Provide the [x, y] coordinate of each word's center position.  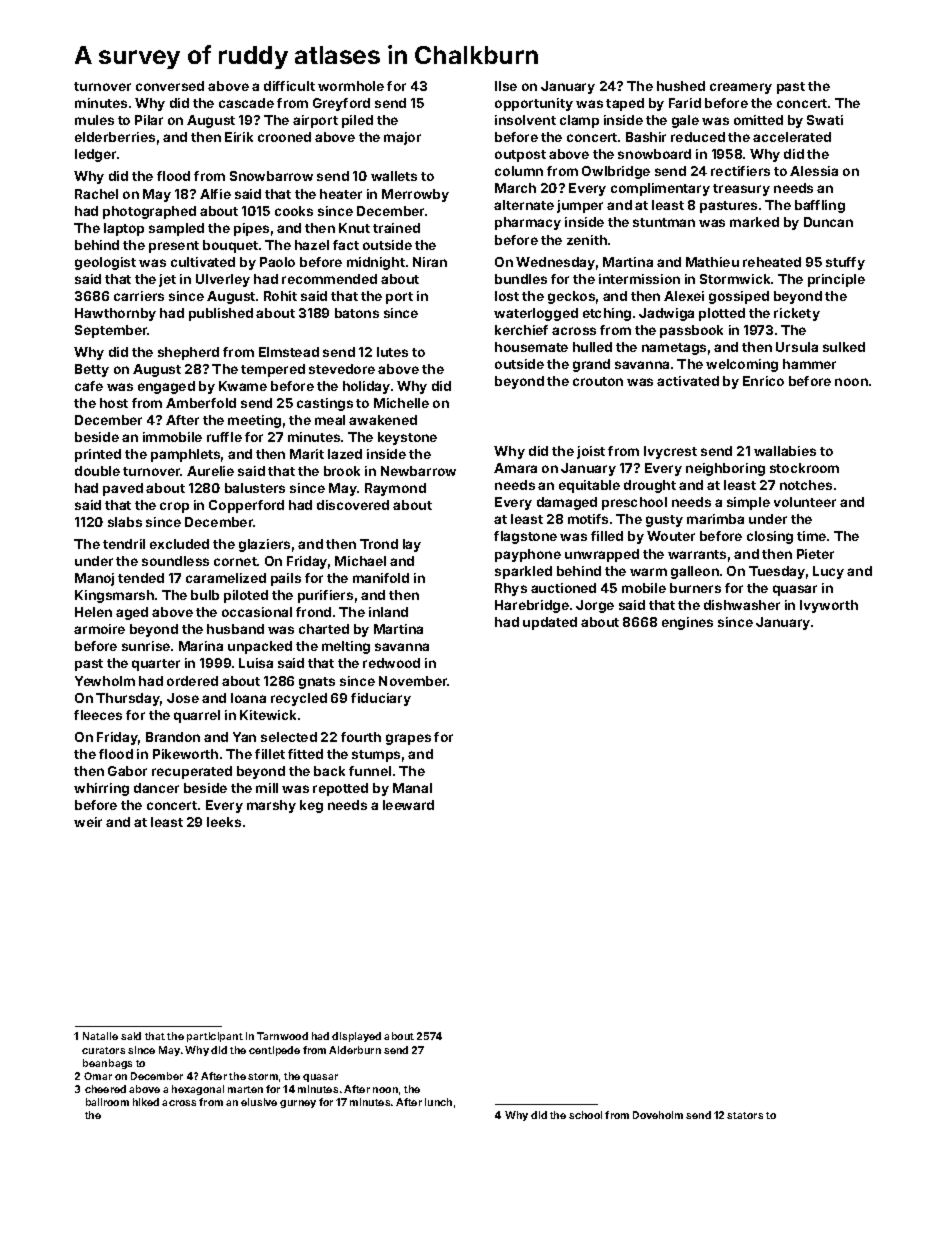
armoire [99, 629]
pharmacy [528, 223]
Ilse [506, 86]
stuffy [845, 263]
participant [215, 1037]
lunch [438, 1102]
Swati [825, 120]
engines [687, 623]
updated [550, 623]
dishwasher [742, 605]
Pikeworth [185, 754]
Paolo [277, 262]
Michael [360, 561]
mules [94, 120]
